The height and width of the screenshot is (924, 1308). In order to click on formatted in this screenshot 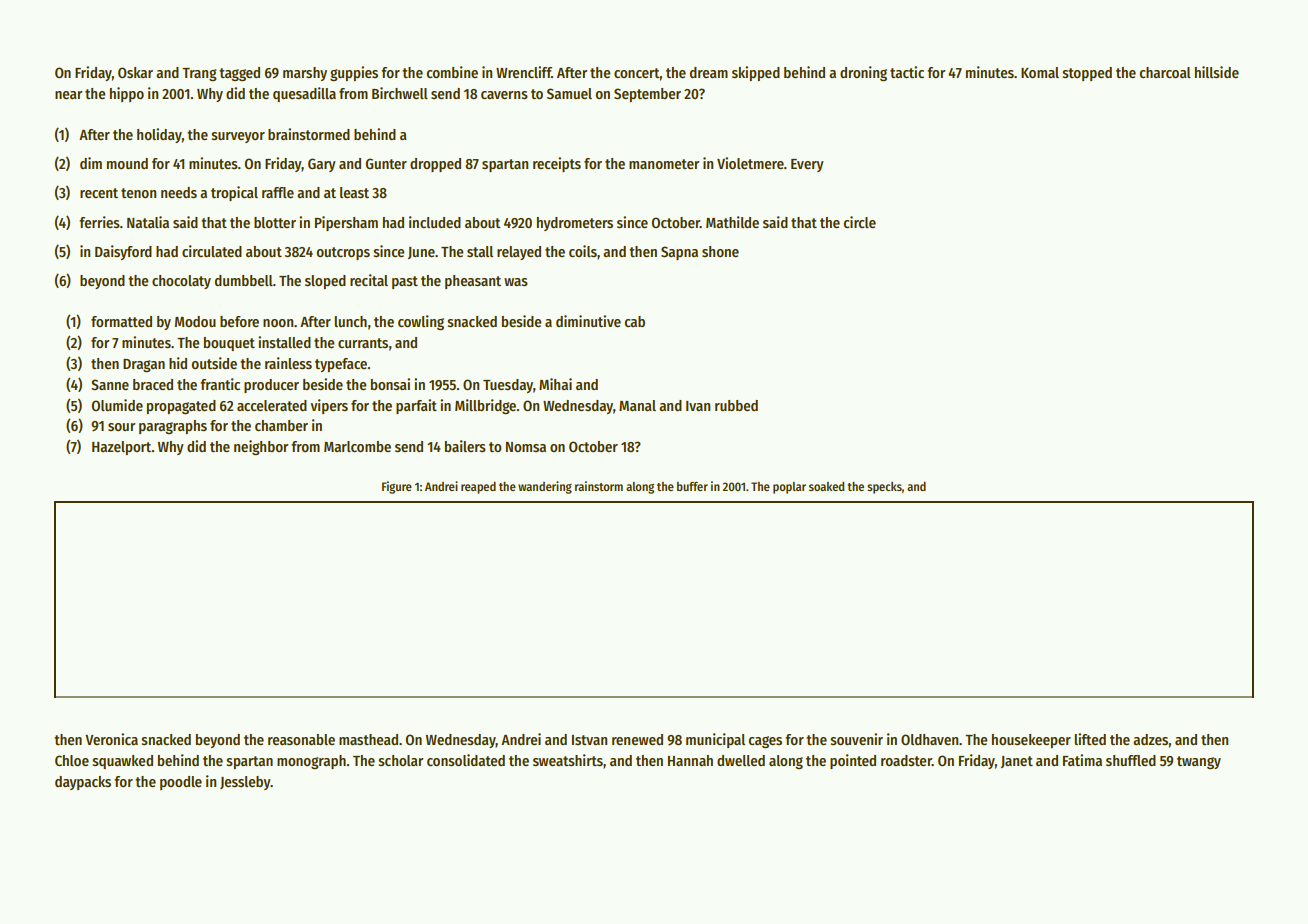, I will do `click(121, 321)`.
